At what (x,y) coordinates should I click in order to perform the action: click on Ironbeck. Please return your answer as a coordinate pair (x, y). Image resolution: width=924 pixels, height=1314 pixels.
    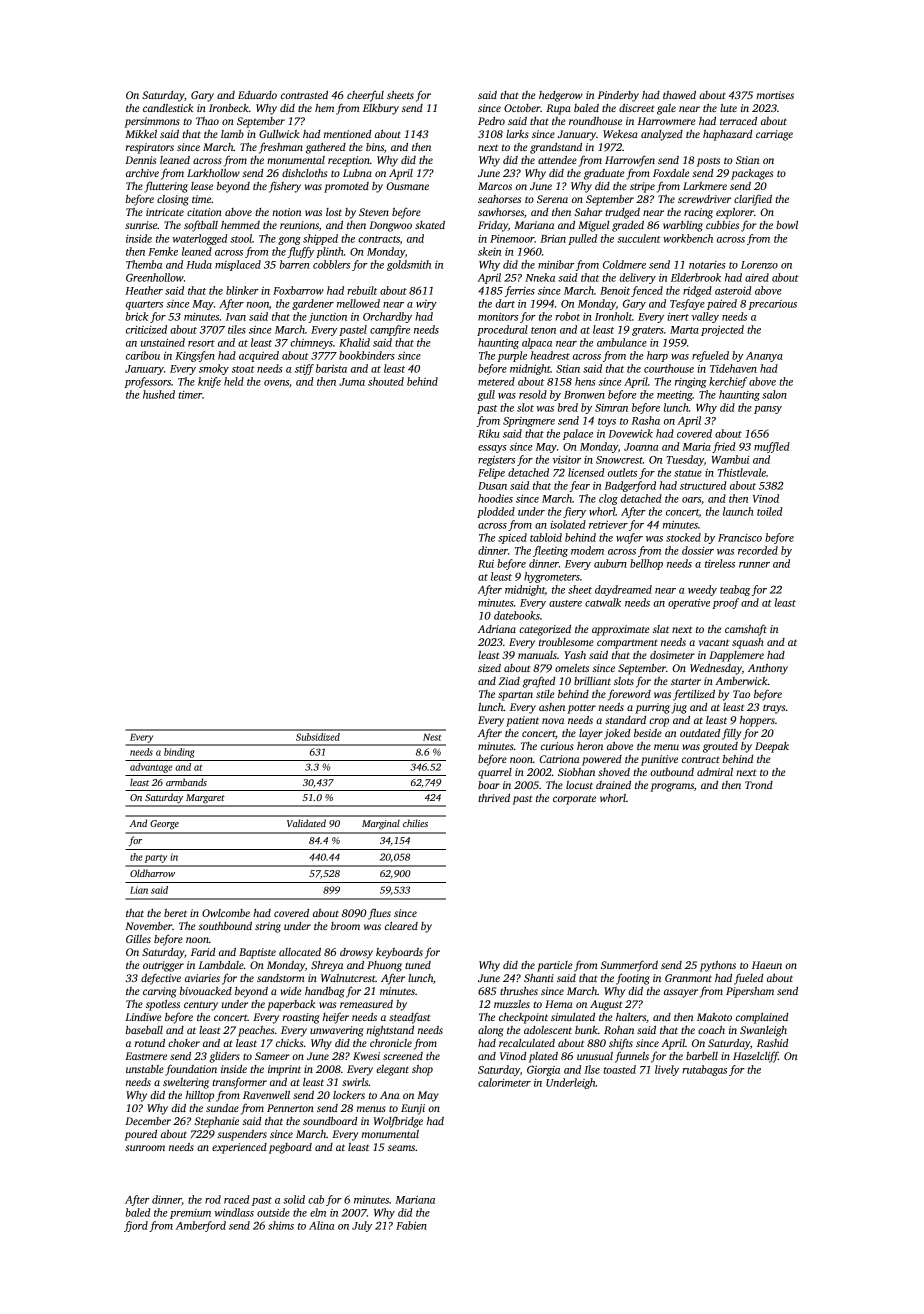
    Looking at the image, I should click on (229, 108).
